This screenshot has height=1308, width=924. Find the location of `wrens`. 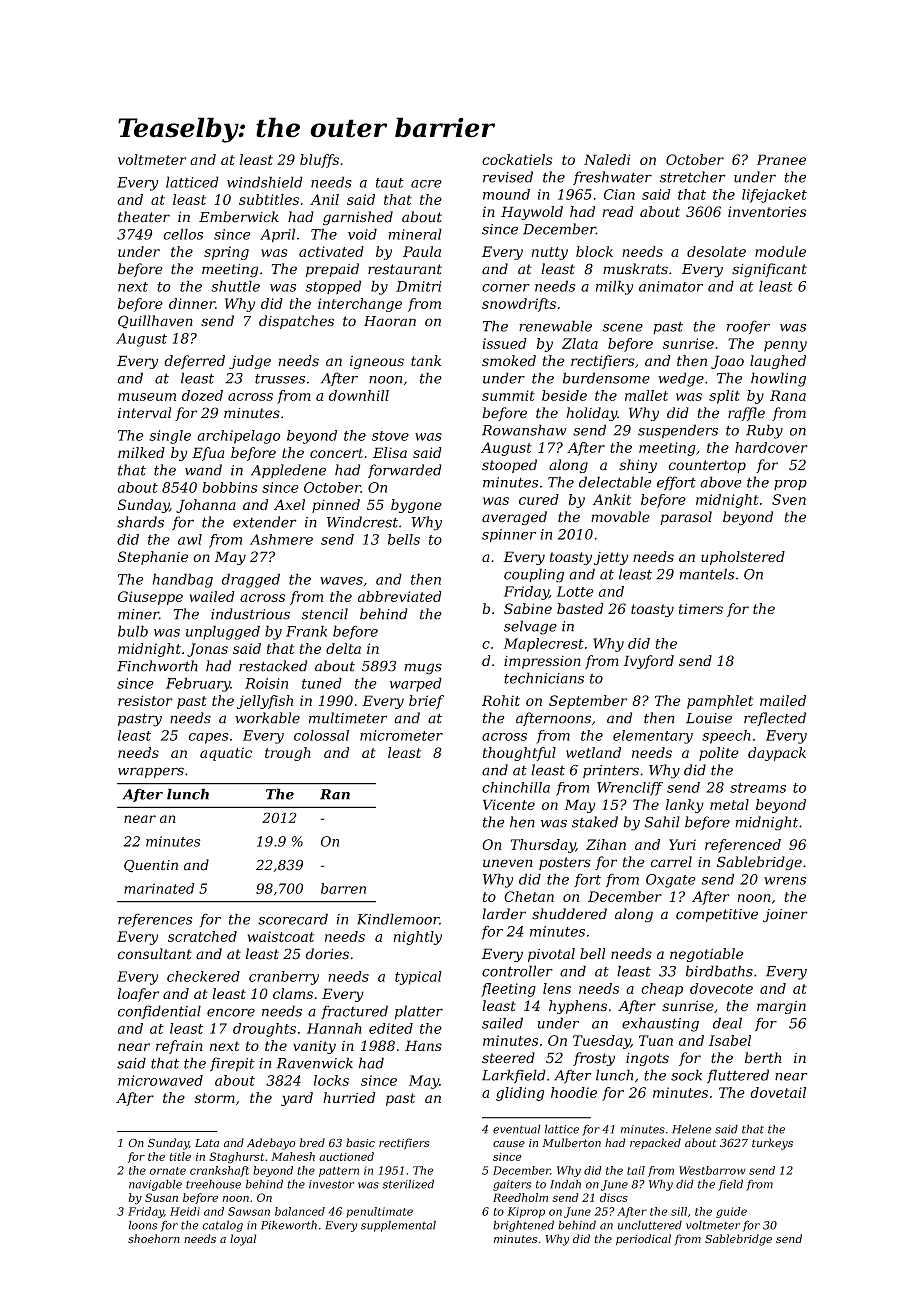

wrens is located at coordinates (785, 881).
